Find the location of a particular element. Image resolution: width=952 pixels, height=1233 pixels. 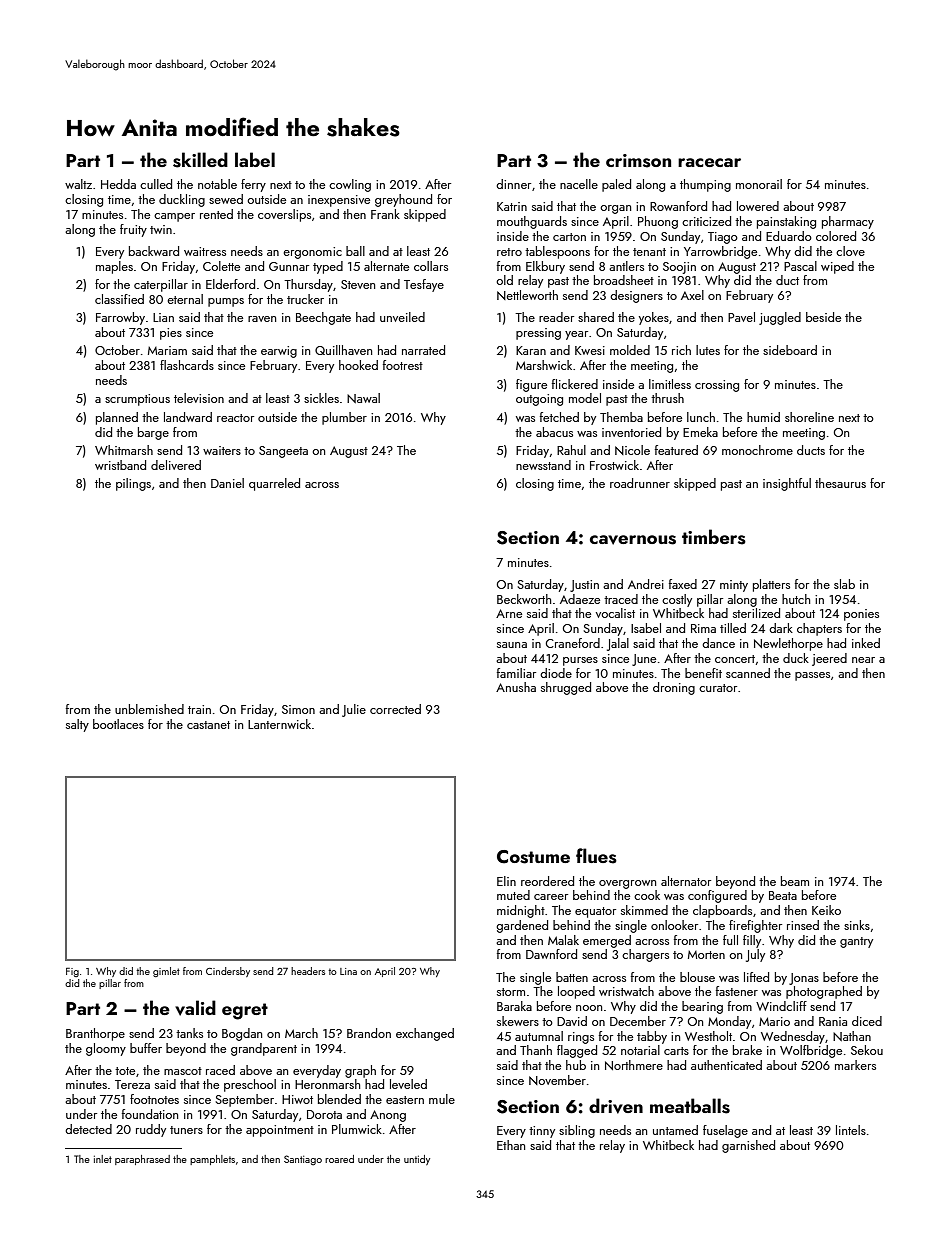

monorail is located at coordinates (759, 184).
